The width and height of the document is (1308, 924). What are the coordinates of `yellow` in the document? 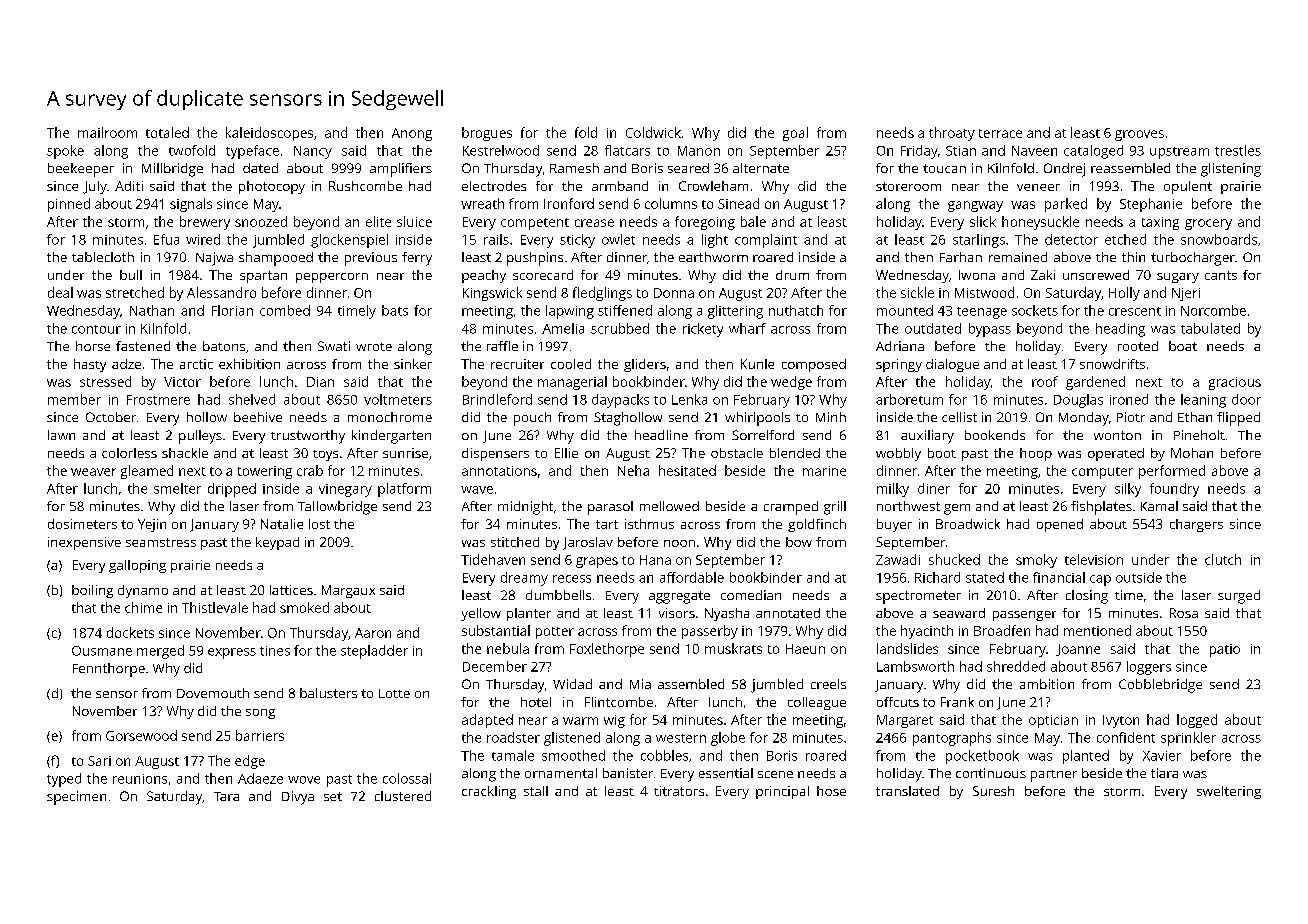 It's located at (481, 614).
